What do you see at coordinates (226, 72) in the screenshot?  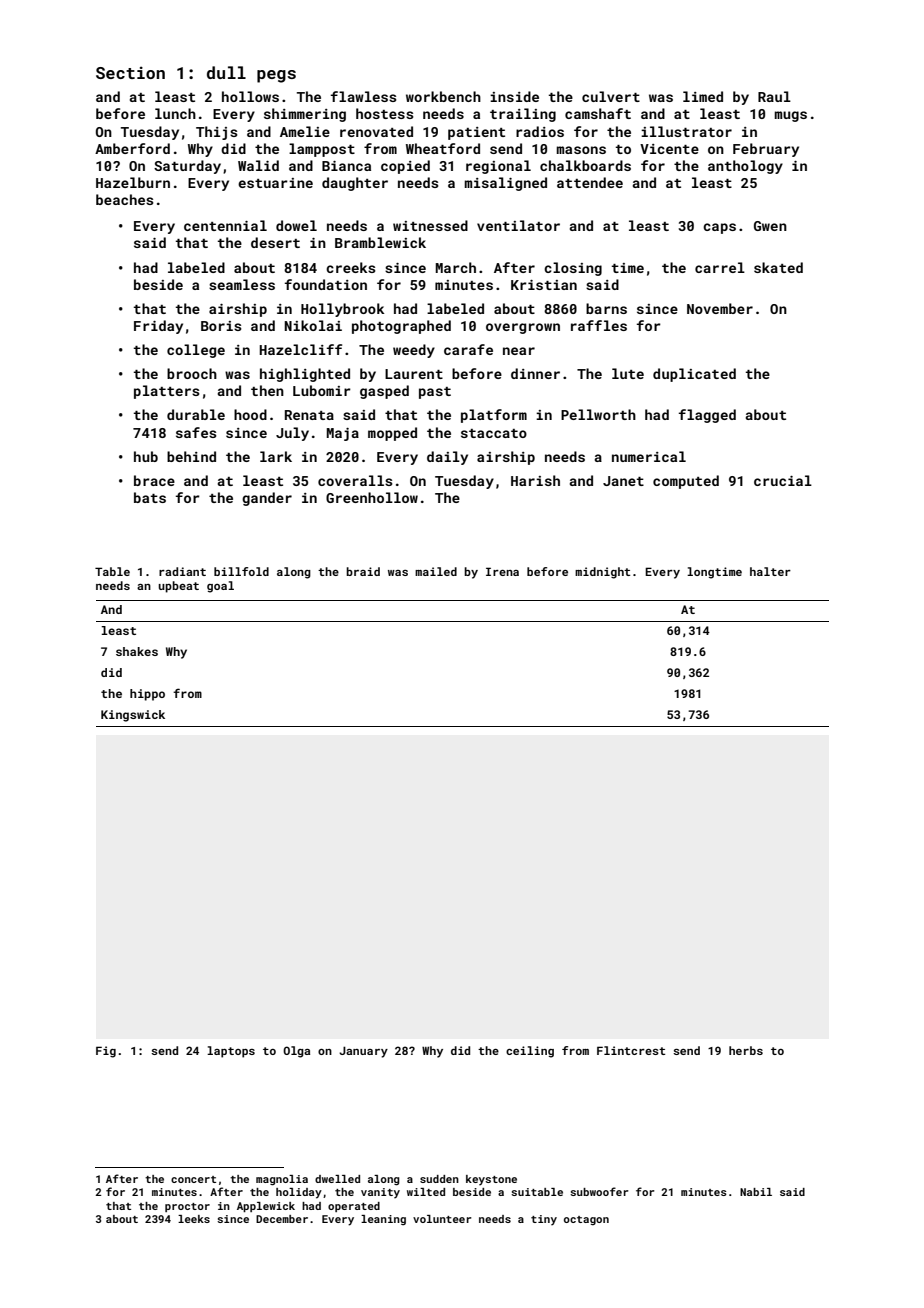 I see `dull` at bounding box center [226, 72].
